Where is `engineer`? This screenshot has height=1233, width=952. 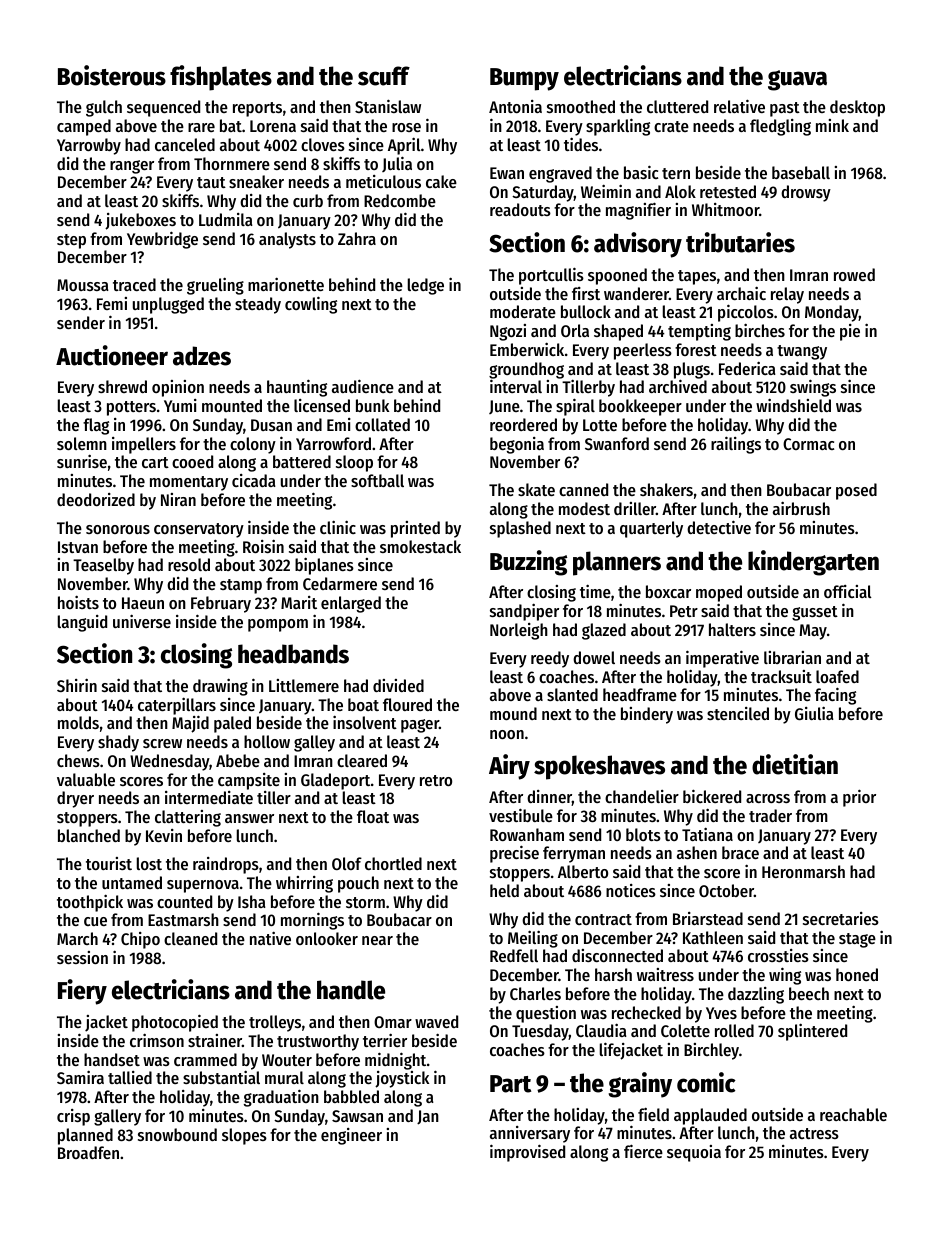 engineer is located at coordinates (351, 1136).
